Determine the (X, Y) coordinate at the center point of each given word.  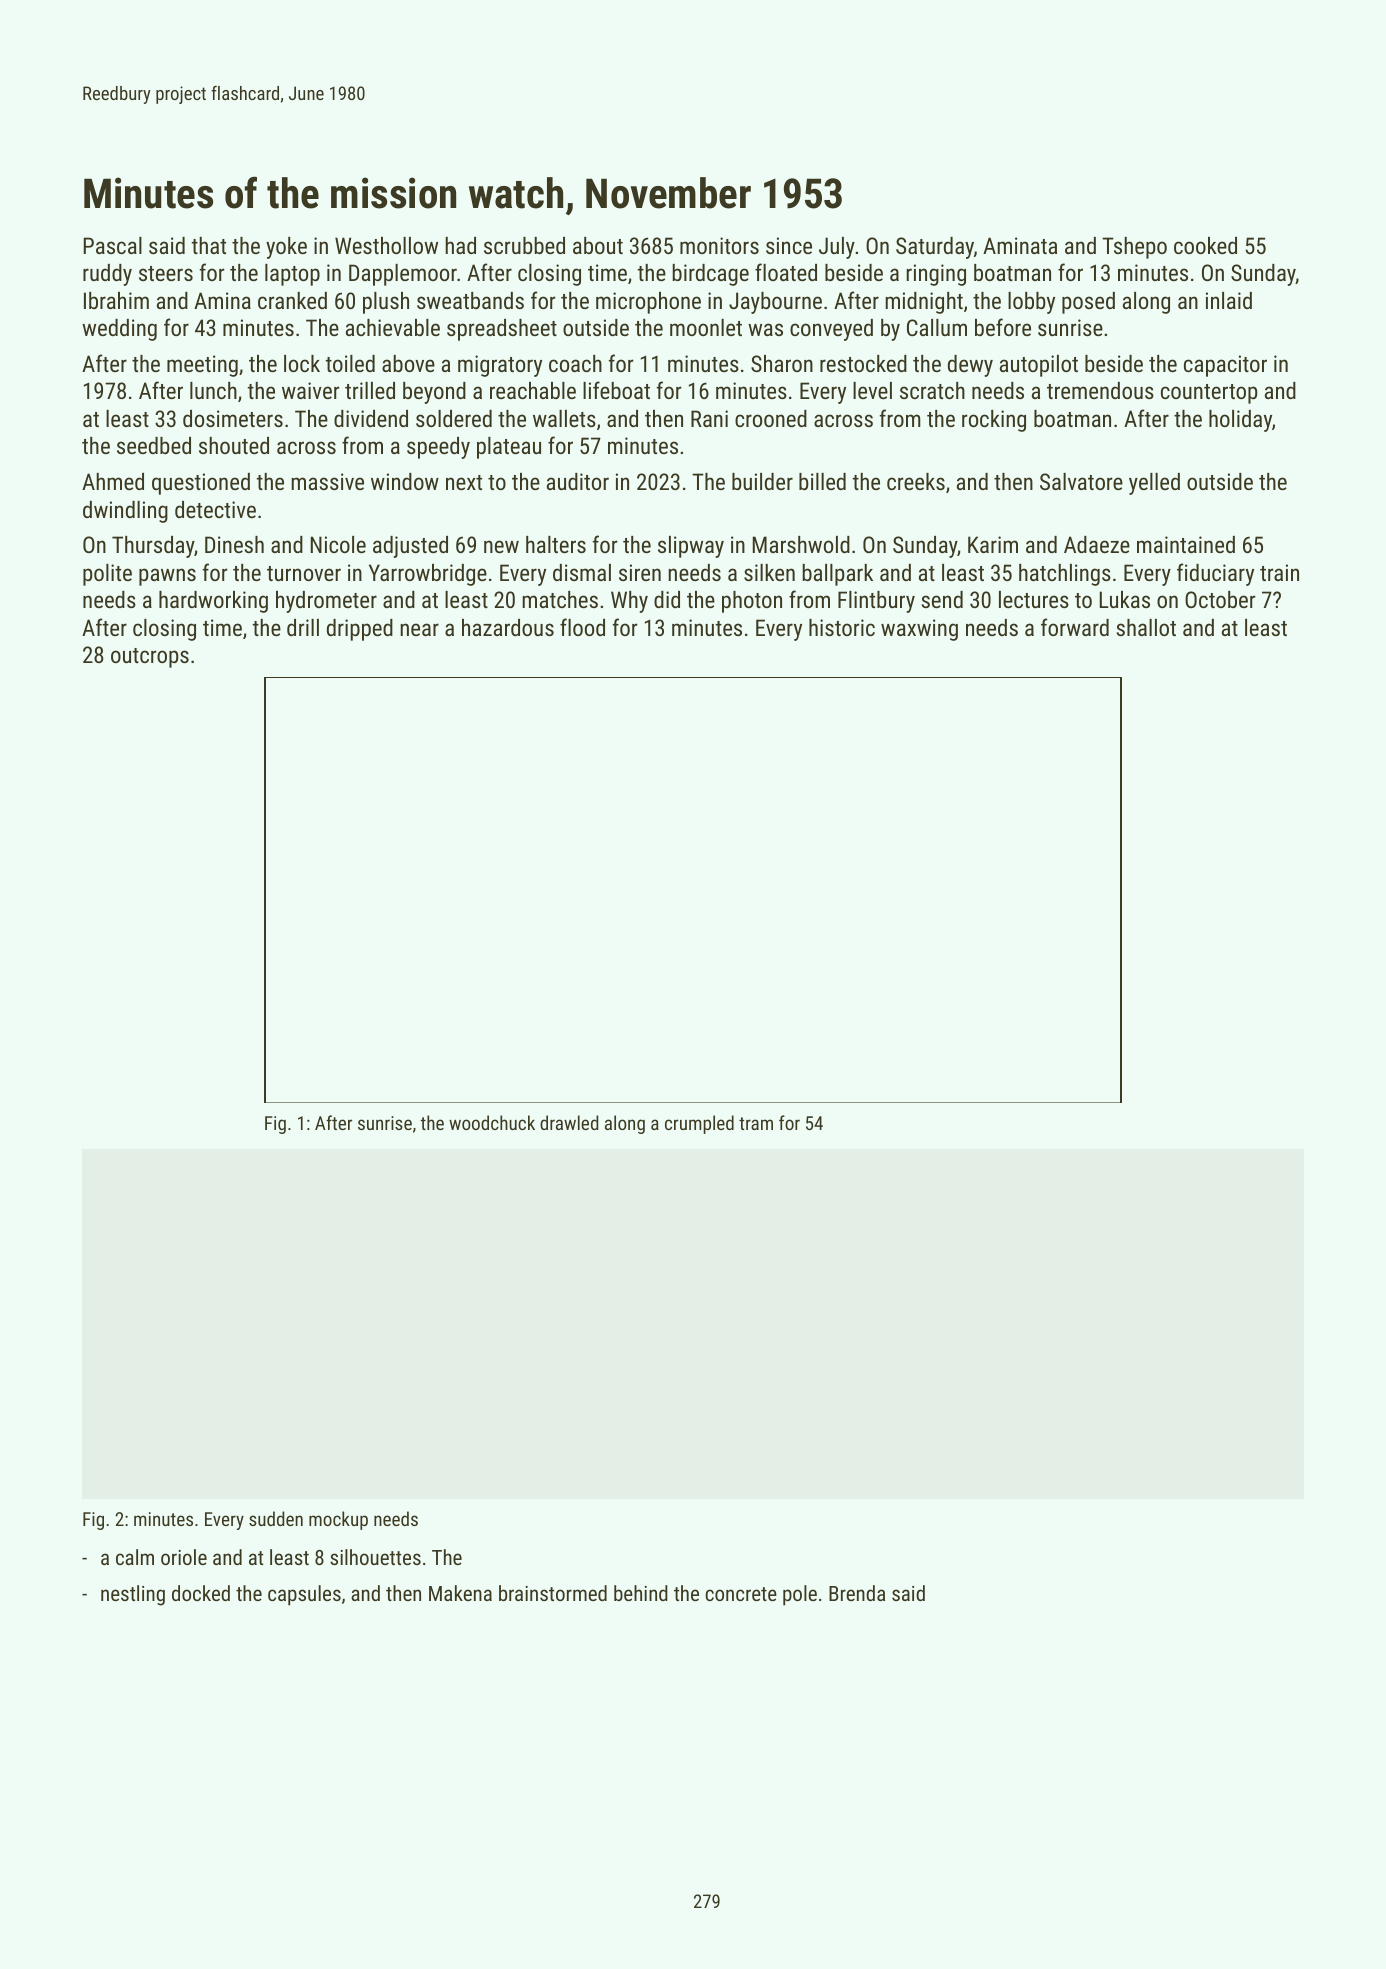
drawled (569, 1122)
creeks (916, 481)
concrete (741, 1594)
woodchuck (492, 1122)
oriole (184, 1557)
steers (166, 273)
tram (756, 1123)
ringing (936, 275)
